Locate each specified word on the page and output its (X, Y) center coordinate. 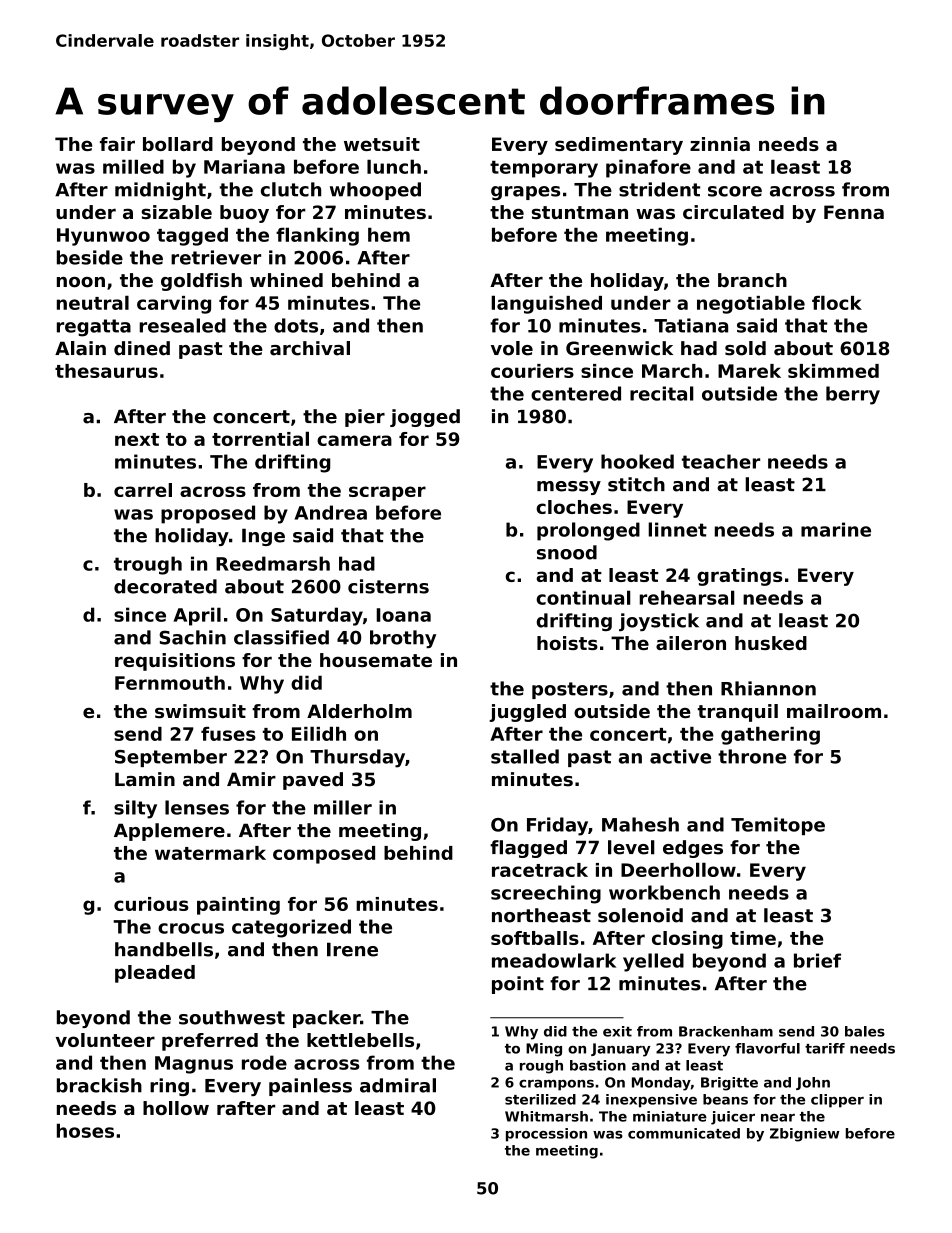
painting (238, 906)
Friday (557, 826)
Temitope (778, 826)
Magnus (194, 1065)
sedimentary (619, 146)
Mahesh (640, 824)
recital (662, 393)
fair (117, 144)
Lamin (145, 779)
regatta (94, 328)
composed (324, 855)
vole (512, 348)
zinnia (720, 144)
